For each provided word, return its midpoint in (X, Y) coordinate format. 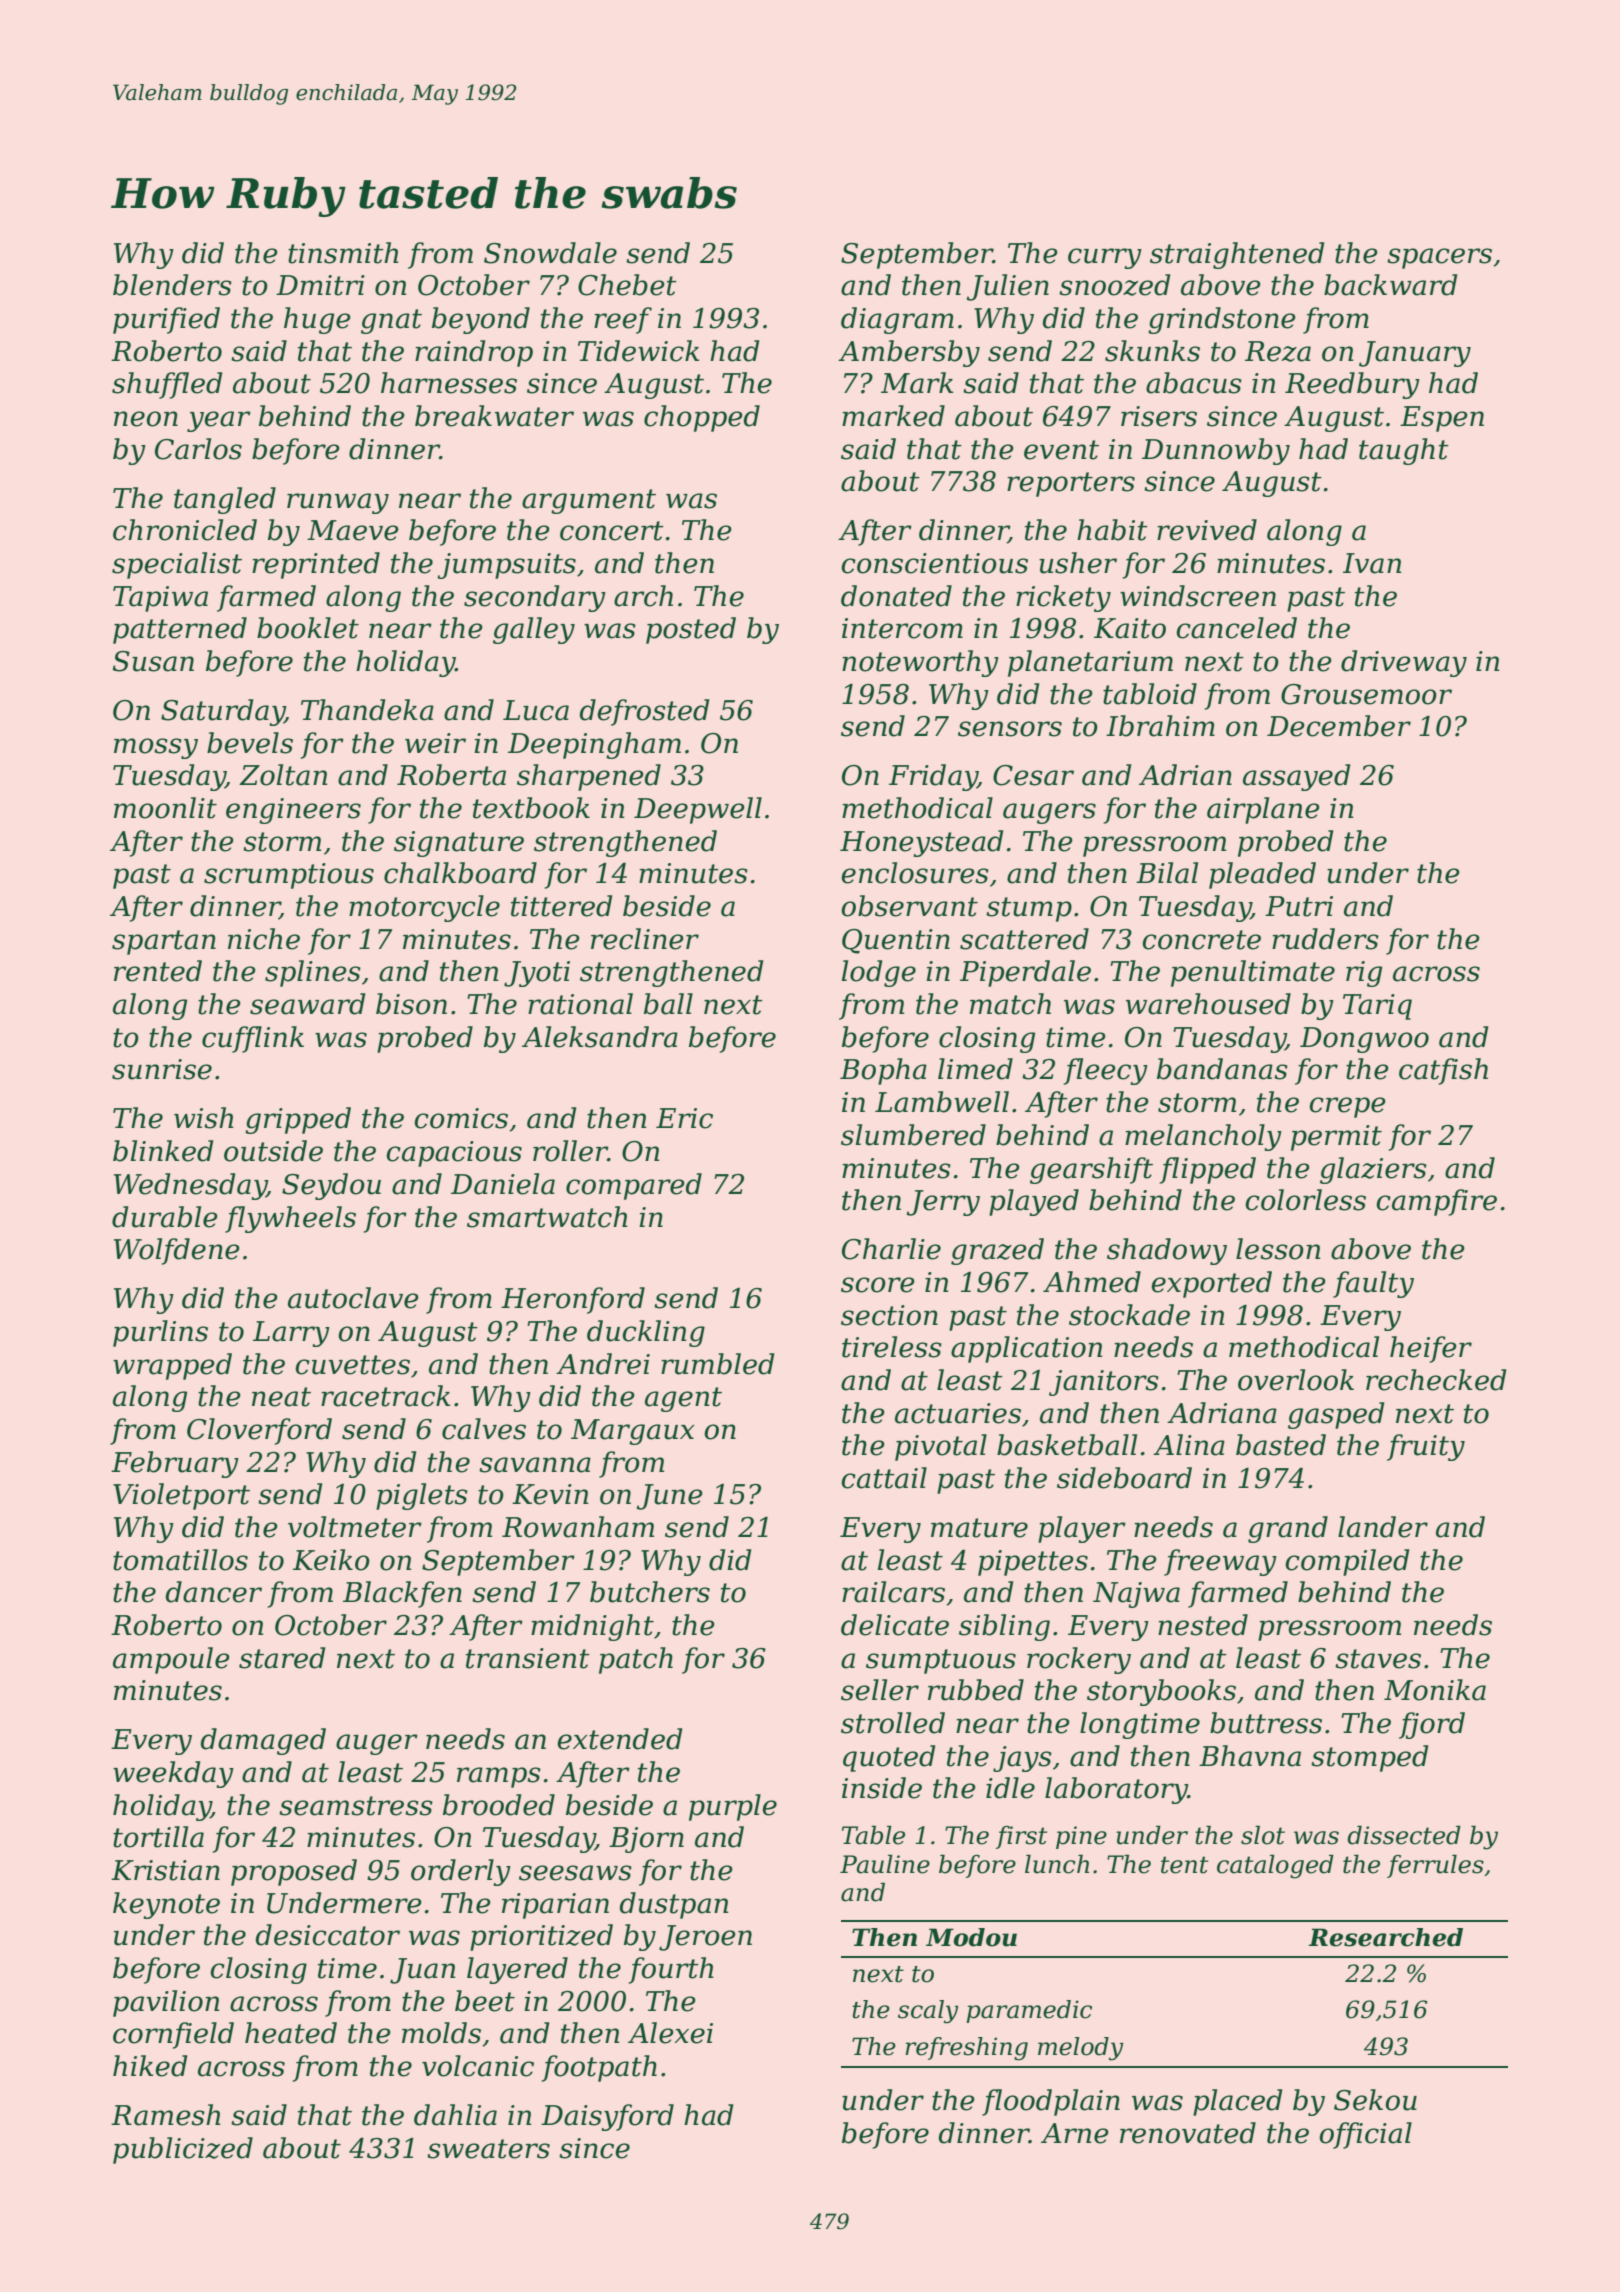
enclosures (915, 873)
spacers (1439, 258)
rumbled (717, 1364)
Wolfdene (177, 1251)
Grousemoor (1366, 694)
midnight (592, 1627)
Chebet (627, 285)
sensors (1010, 729)
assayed (1296, 777)
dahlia (455, 2115)
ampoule (171, 1660)
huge (317, 320)
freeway (1220, 1562)
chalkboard (460, 873)
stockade (1129, 1315)
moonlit (165, 808)
